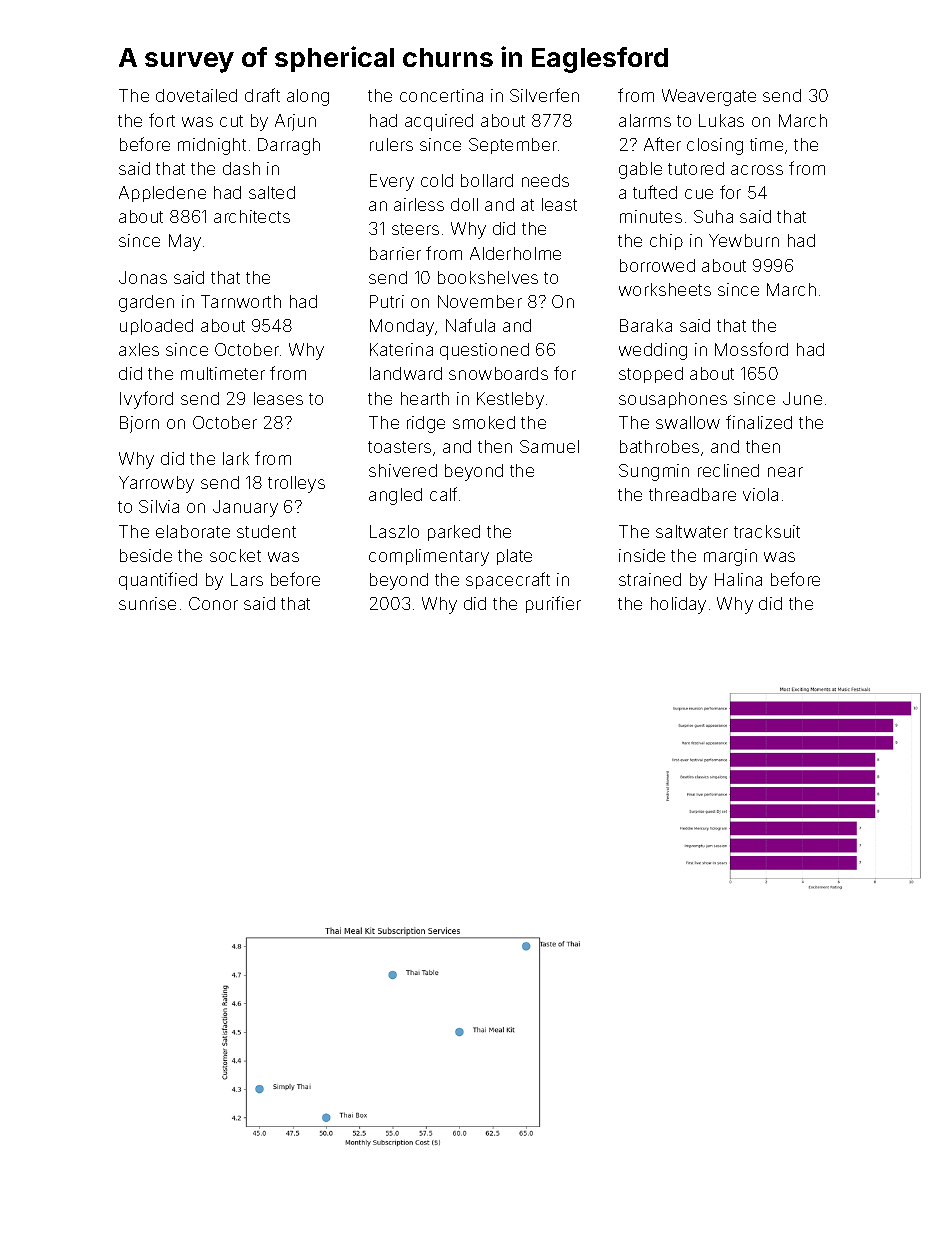 Image resolution: width=952 pixels, height=1233 pixels. What do you see at coordinates (139, 424) in the image?
I see `Bjorn` at bounding box center [139, 424].
